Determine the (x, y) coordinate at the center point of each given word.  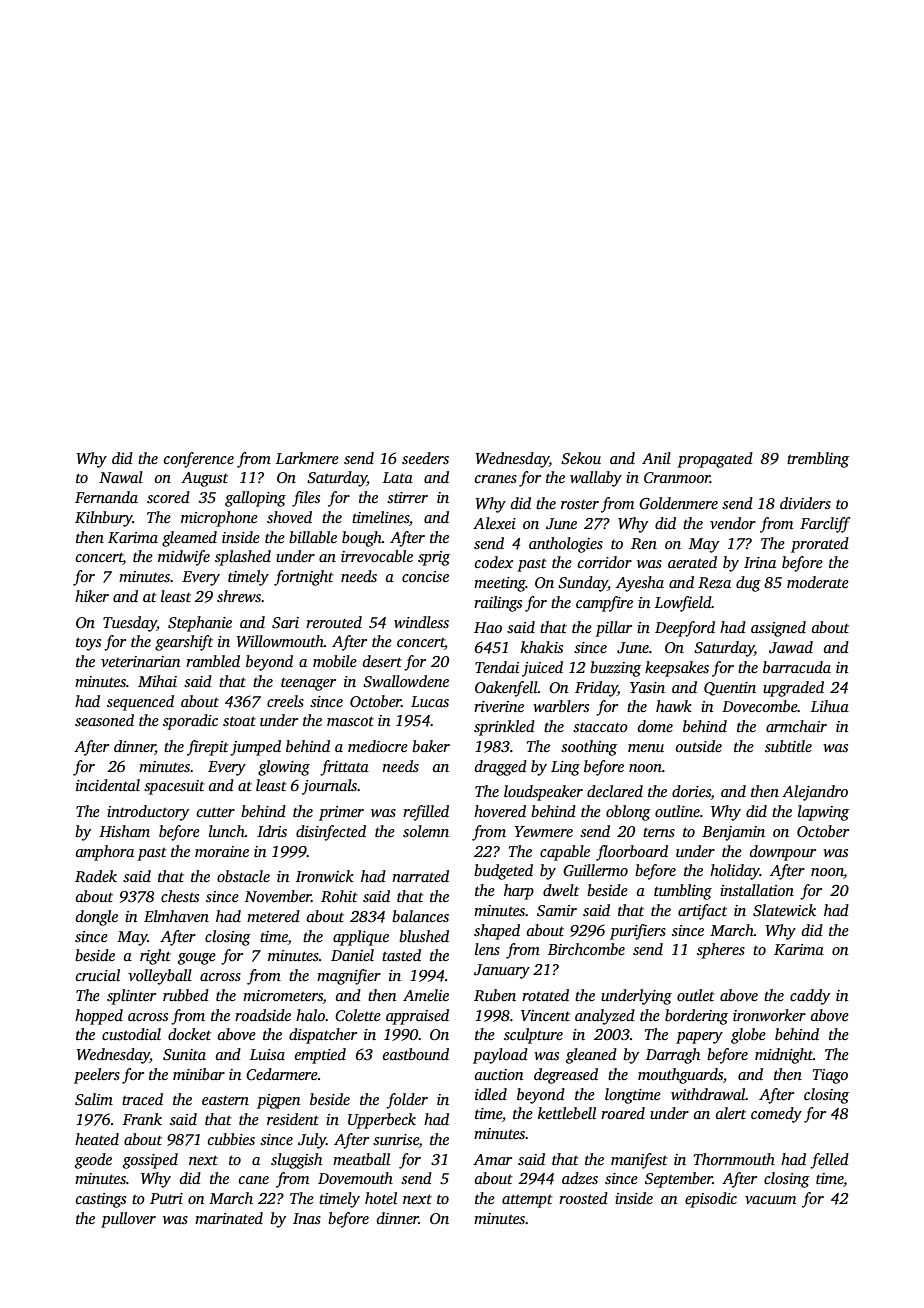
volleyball (160, 977)
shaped (497, 932)
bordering (696, 1017)
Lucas (430, 702)
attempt (527, 1201)
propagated (715, 460)
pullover (128, 1220)
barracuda (797, 667)
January (502, 971)
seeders (425, 458)
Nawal (121, 477)
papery (699, 1038)
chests (180, 896)
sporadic (190, 722)
